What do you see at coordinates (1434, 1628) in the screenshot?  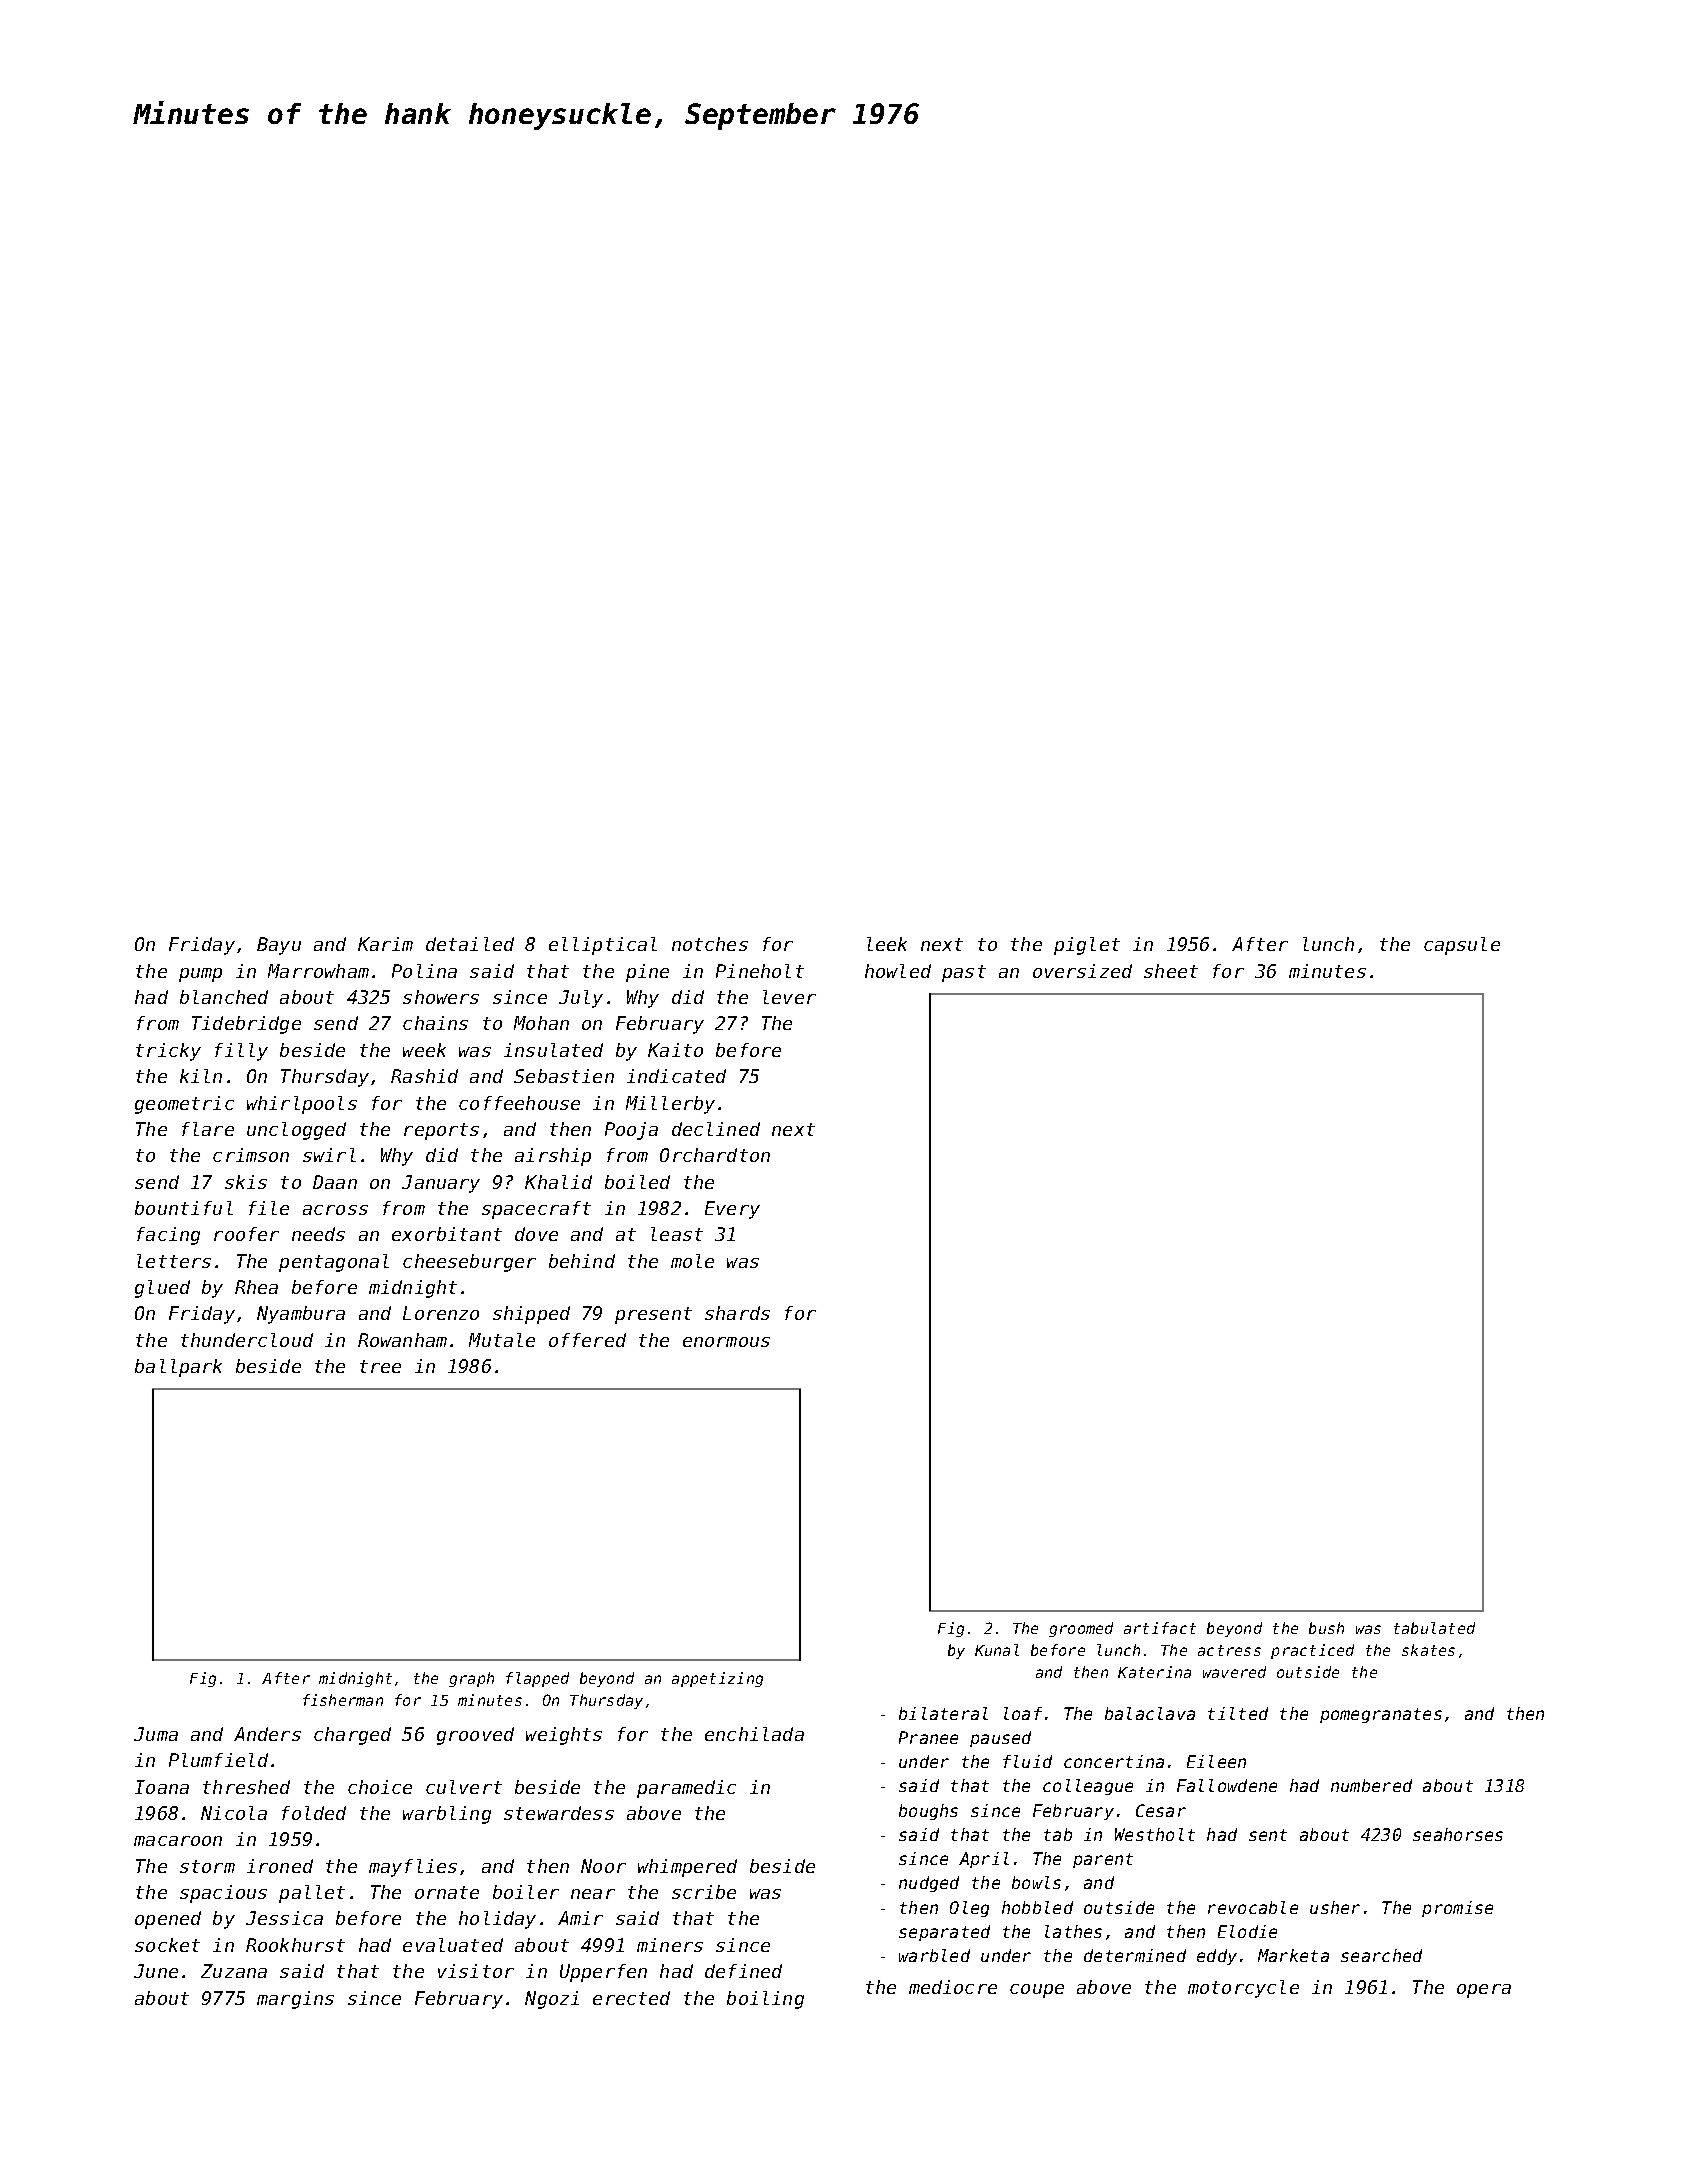 I see `tabulated` at bounding box center [1434, 1628].
